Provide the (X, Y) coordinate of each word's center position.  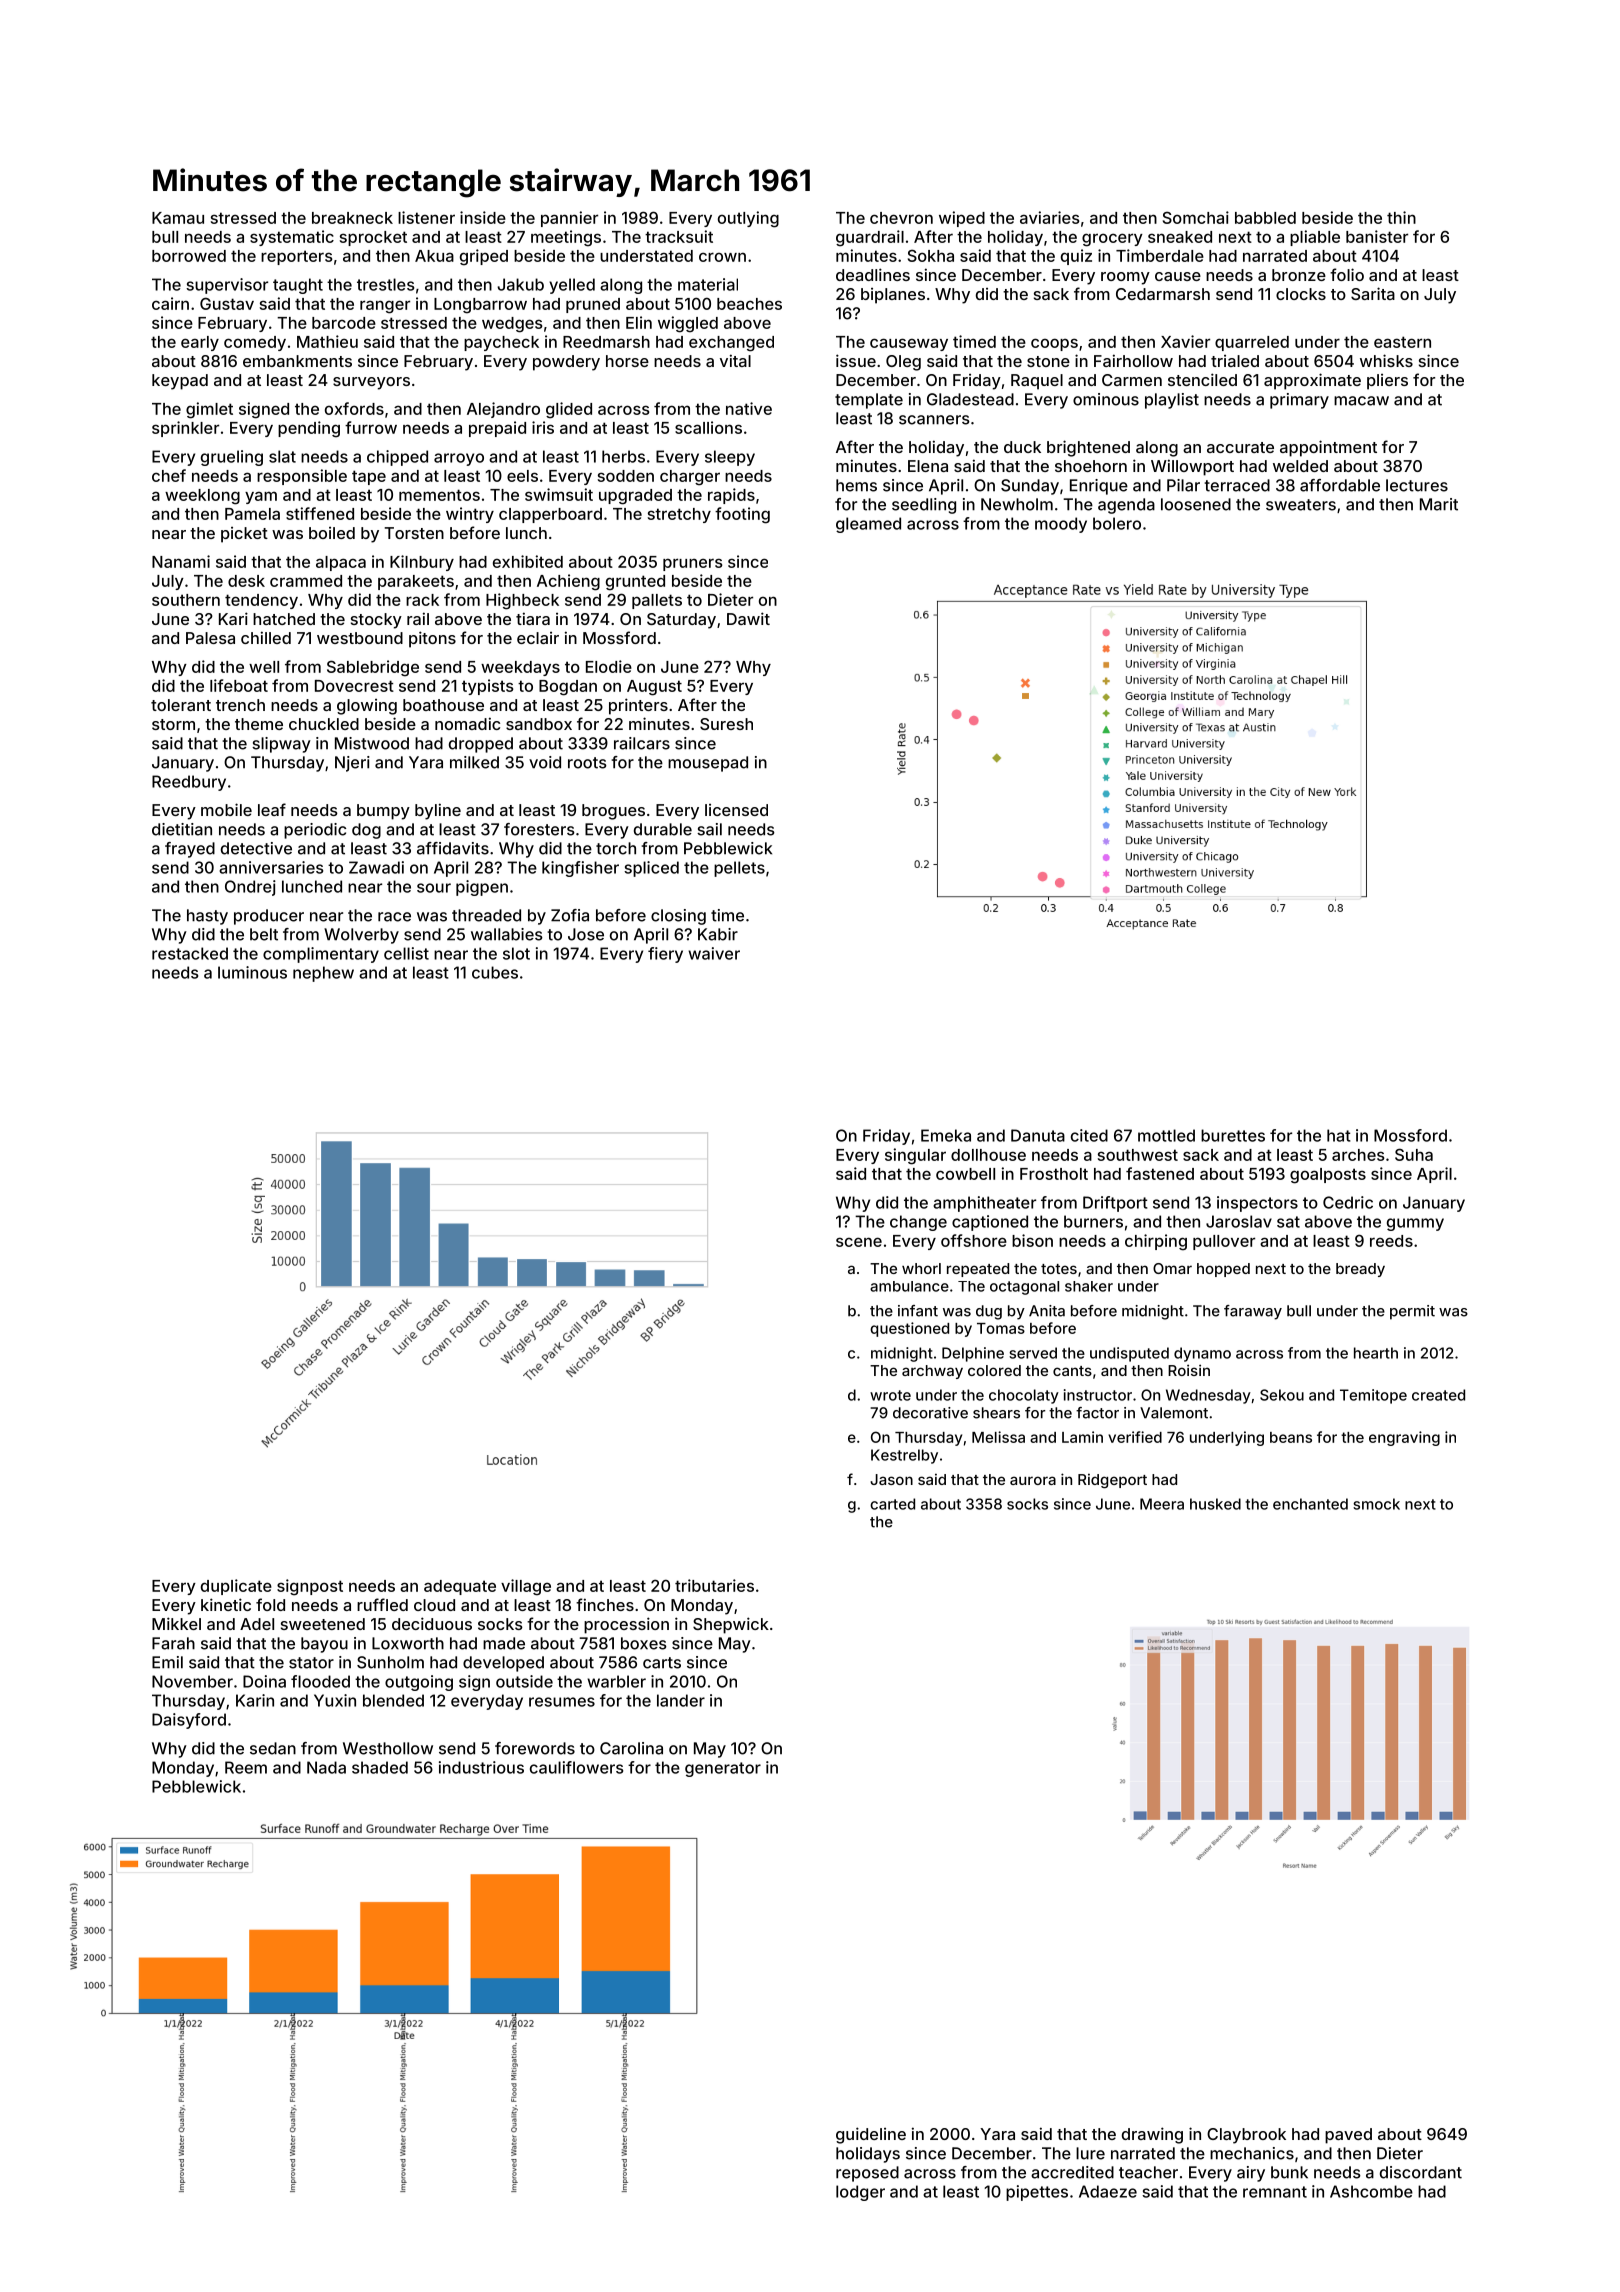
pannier (569, 219)
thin (1401, 217)
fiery (665, 955)
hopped (1223, 1270)
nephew (323, 974)
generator (723, 1769)
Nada (326, 1767)
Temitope (1373, 1396)
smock (1376, 1504)
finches (605, 1604)
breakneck (352, 218)
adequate (460, 1587)
